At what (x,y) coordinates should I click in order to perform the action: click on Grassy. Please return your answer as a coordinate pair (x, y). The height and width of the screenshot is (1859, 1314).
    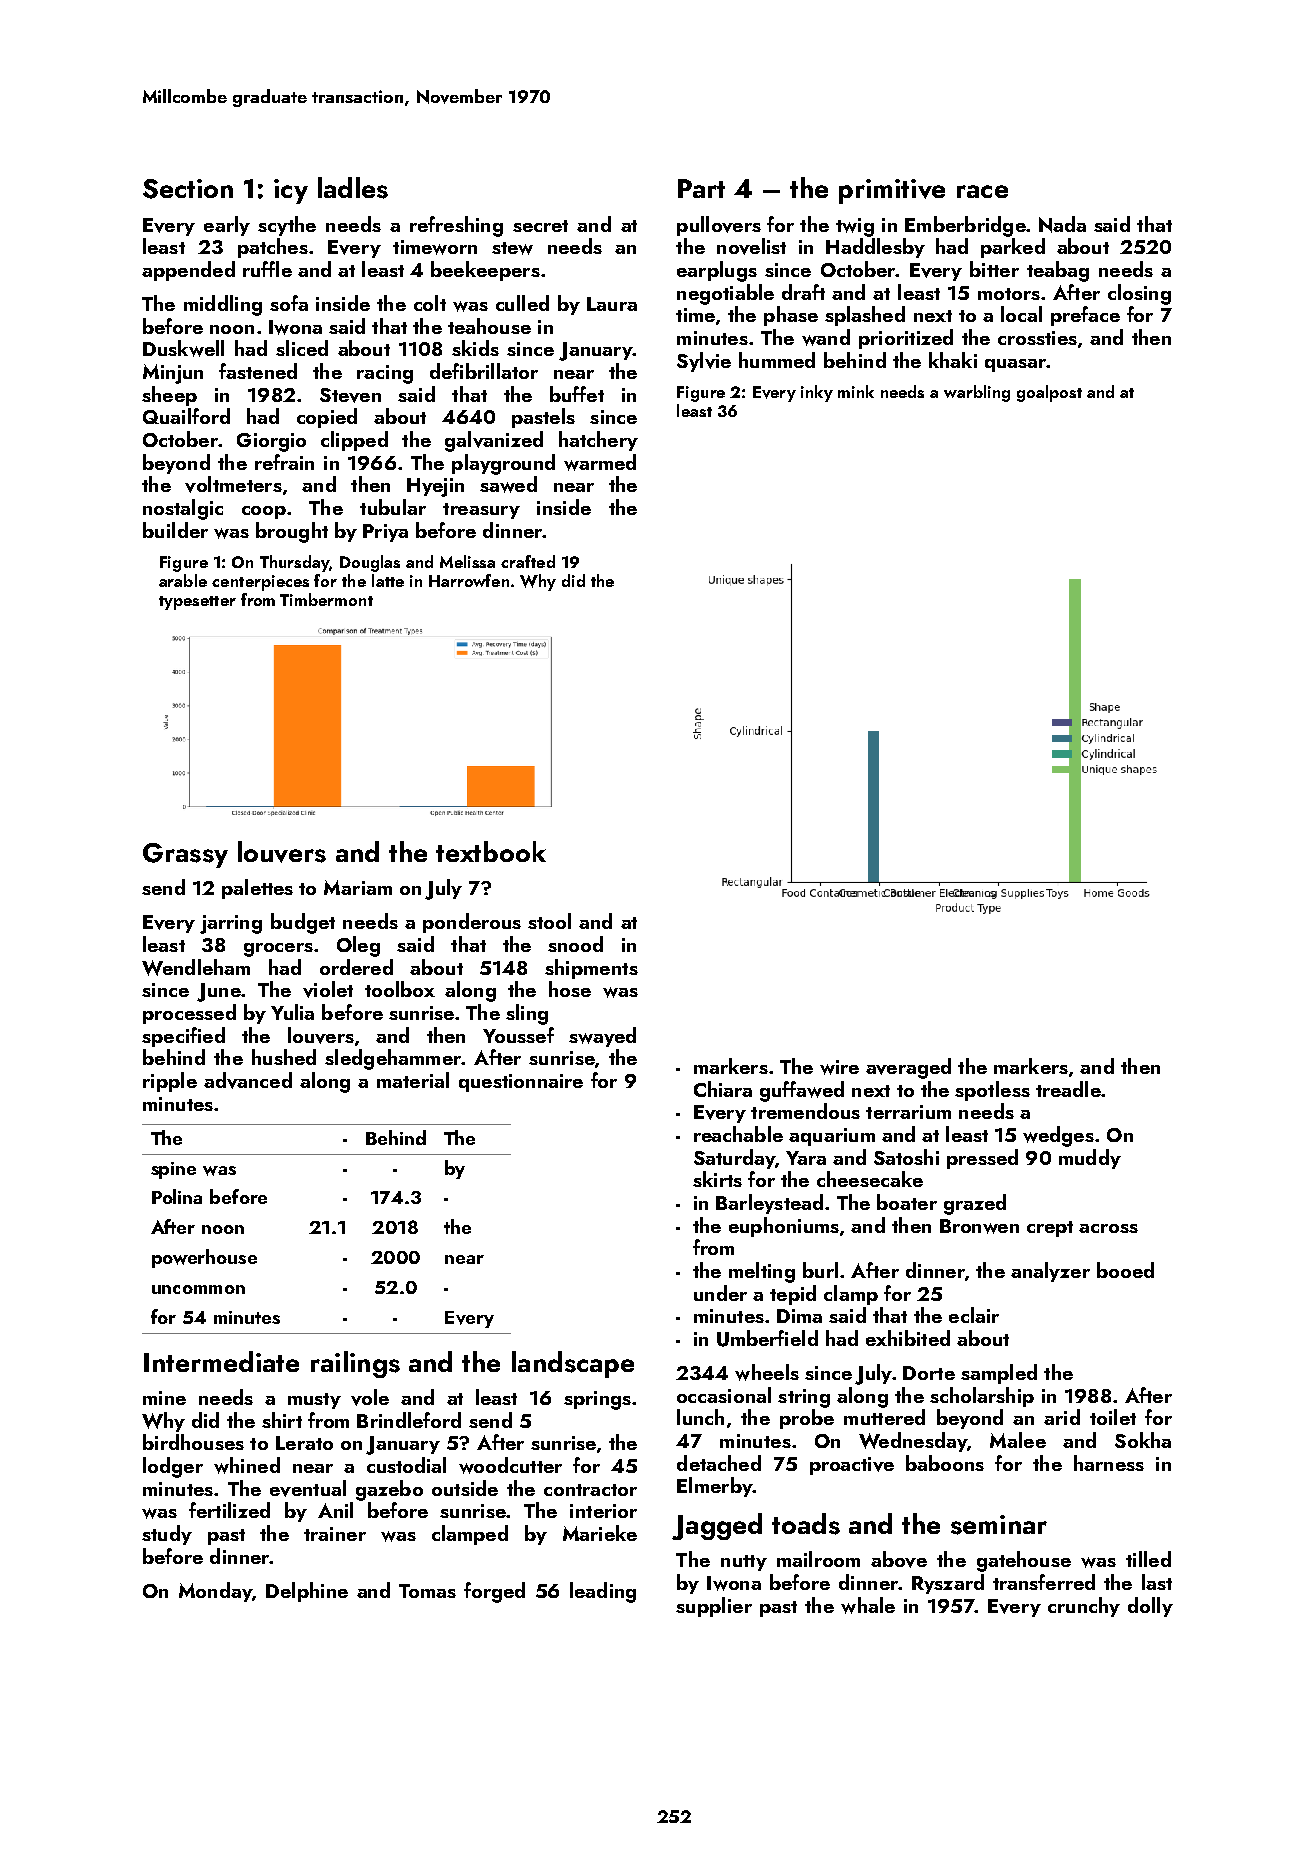
    Looking at the image, I should click on (185, 855).
